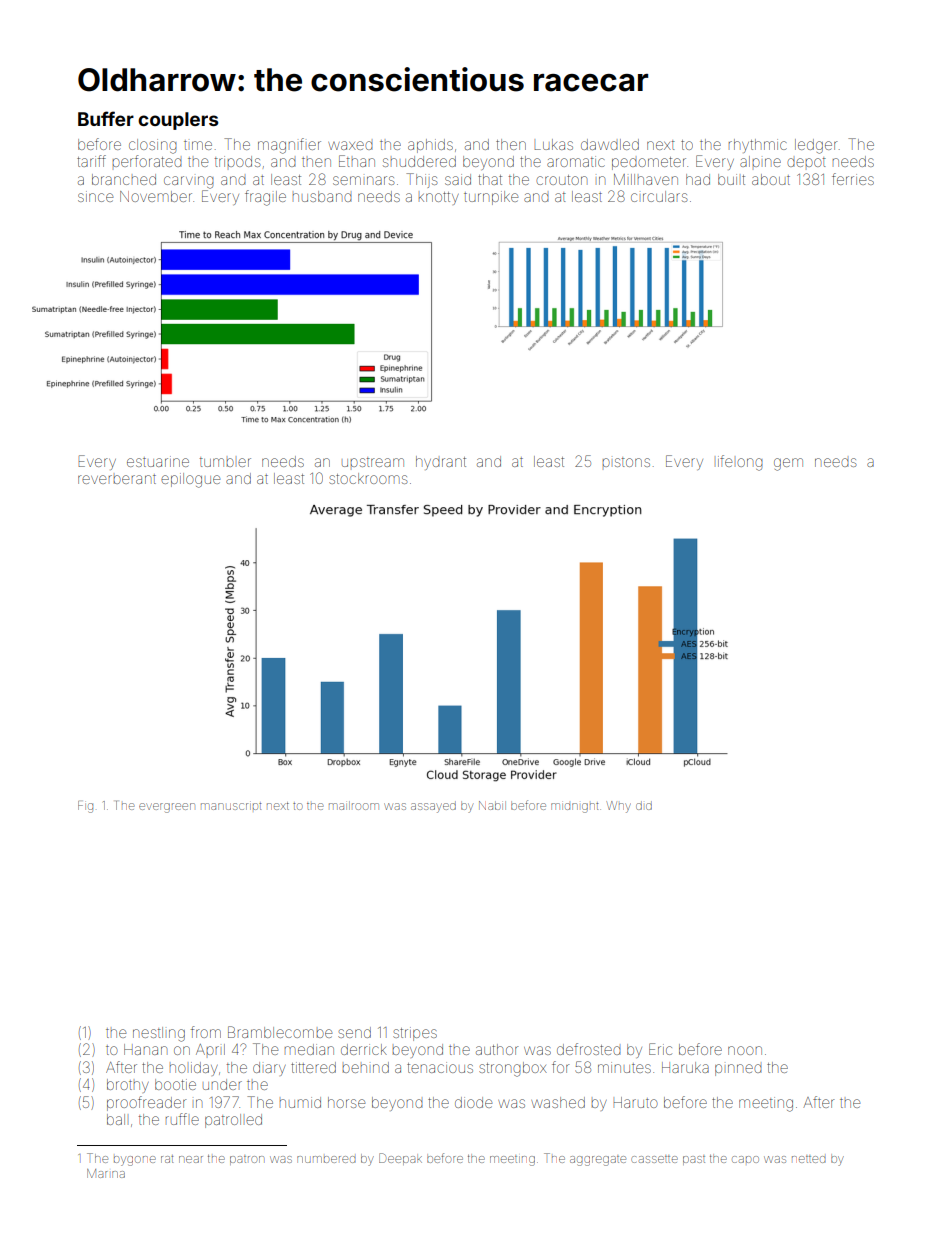 The width and height of the document is (952, 1233). Describe the element at coordinates (175, 1084) in the document. I see `bootie` at that location.
